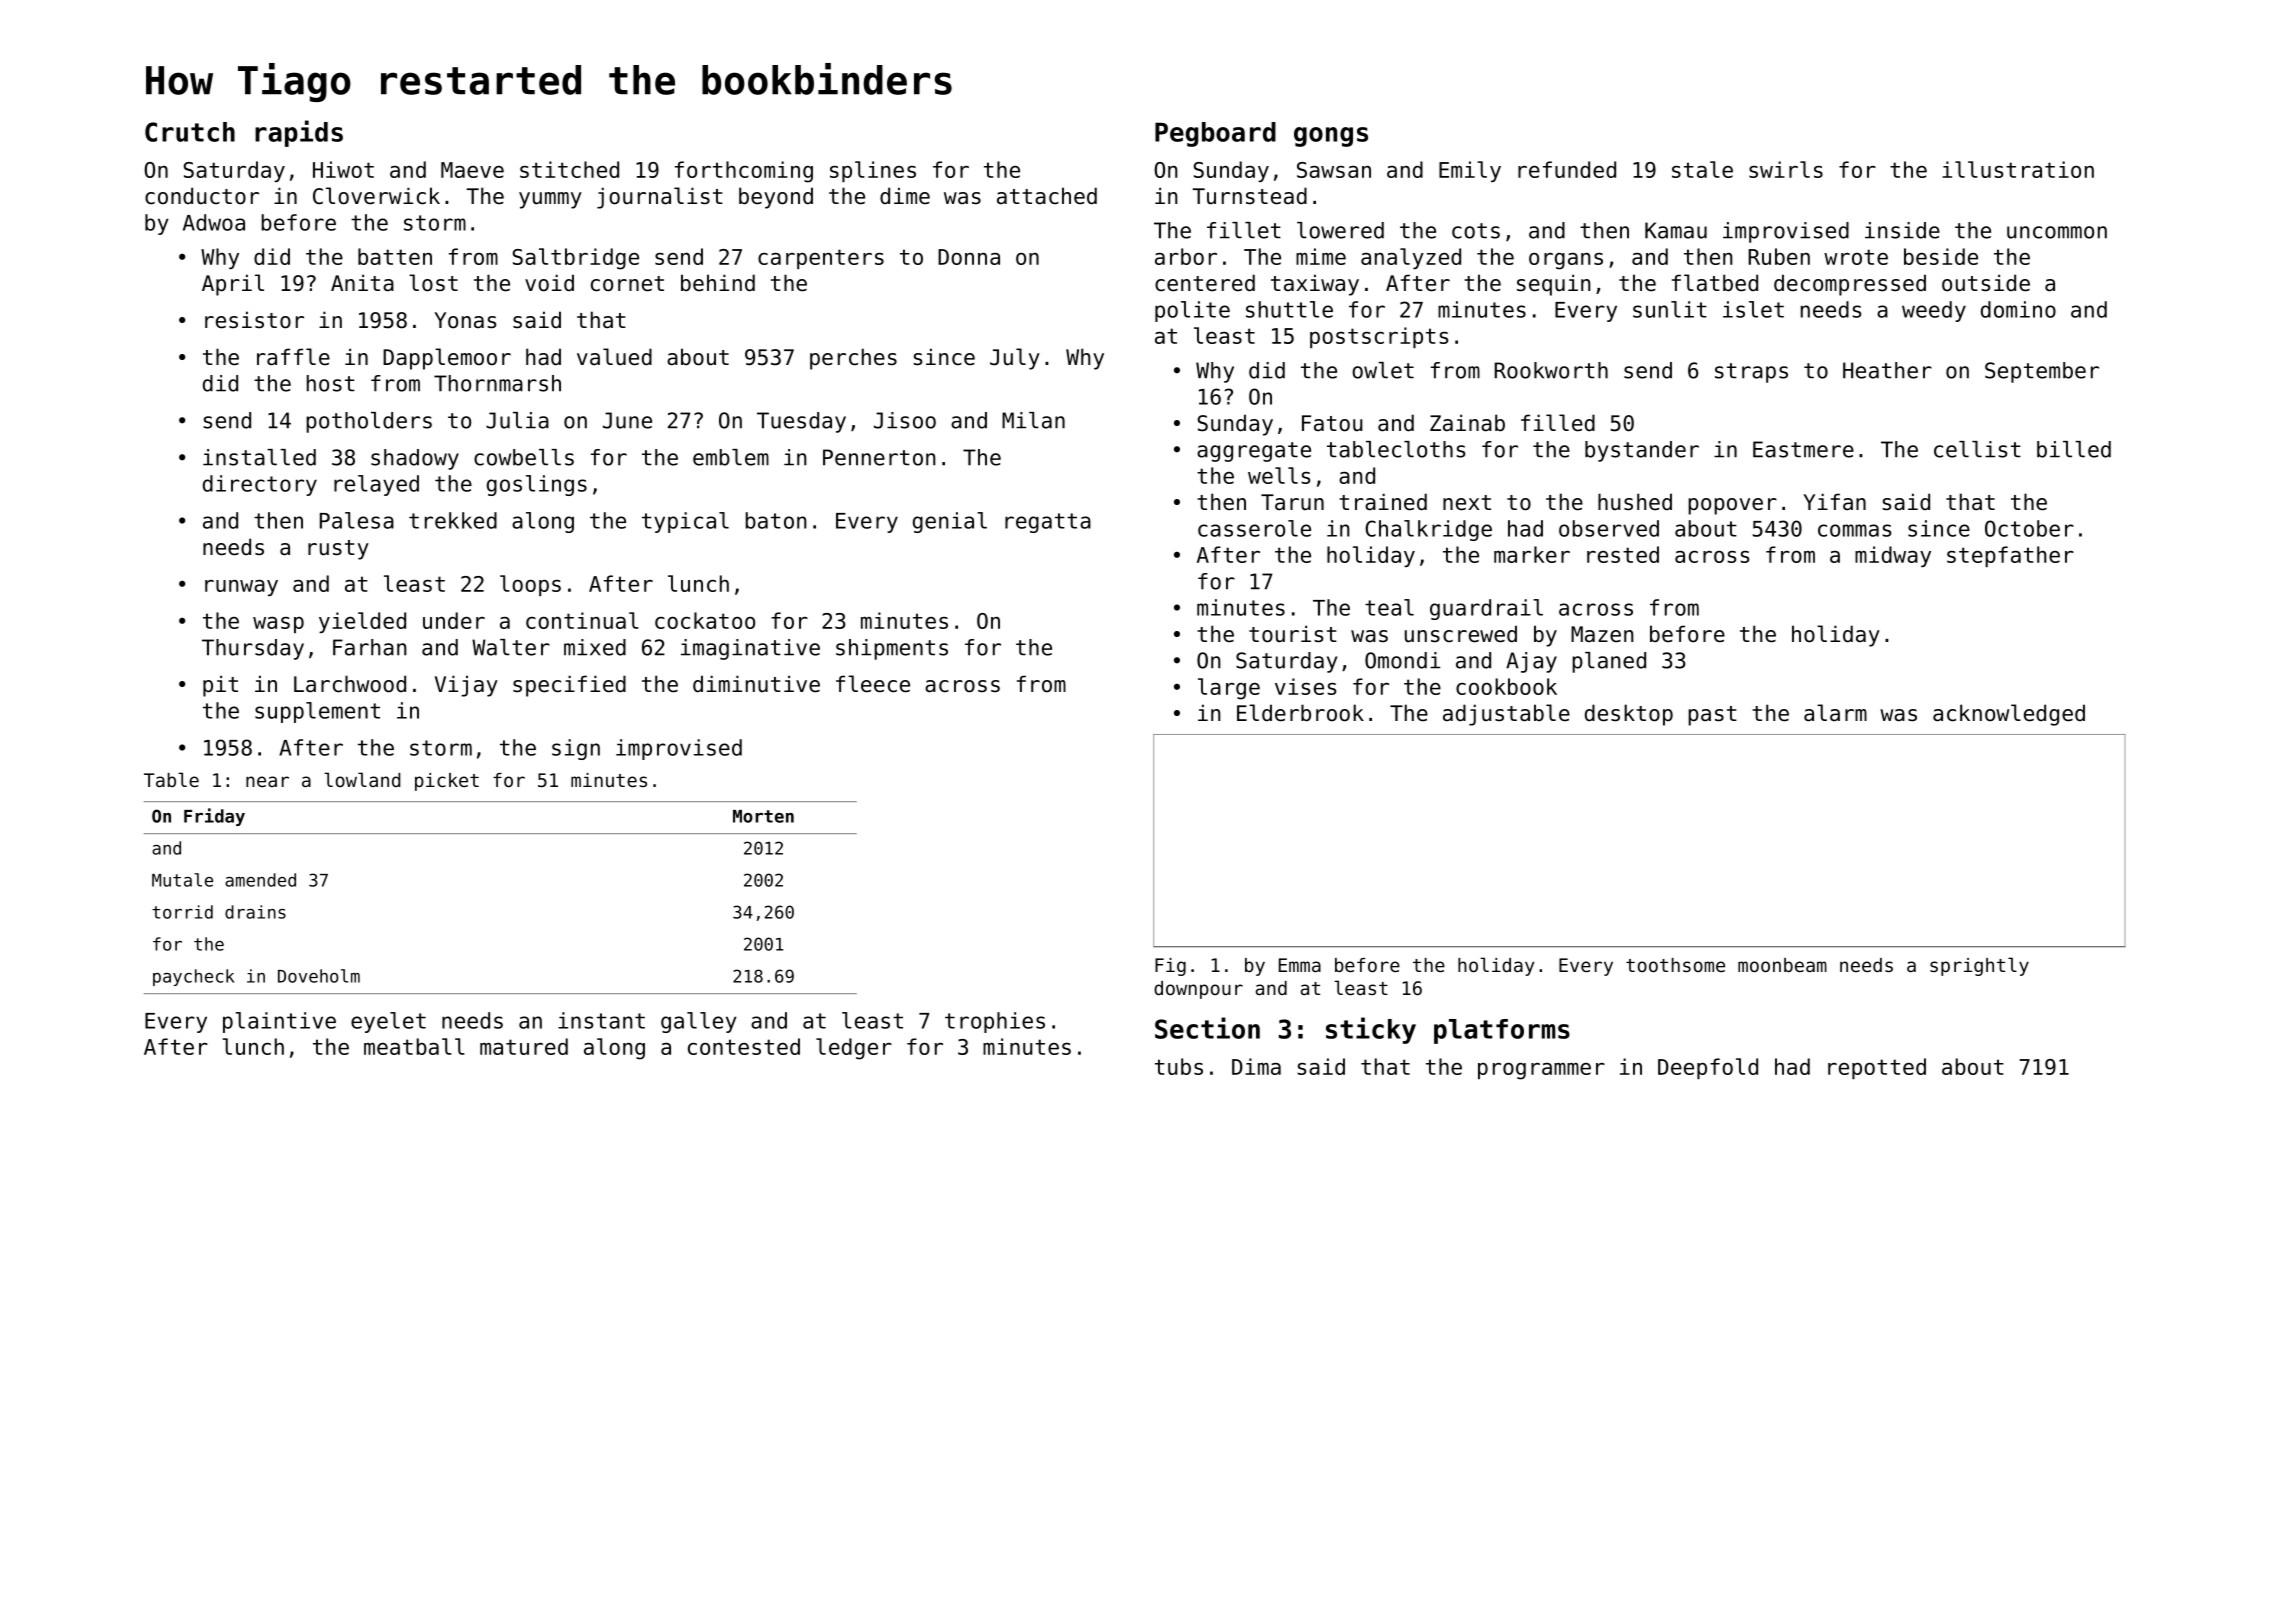 This document has height=1605, width=2269. What do you see at coordinates (1170, 967) in the document?
I see `Fig` at bounding box center [1170, 967].
